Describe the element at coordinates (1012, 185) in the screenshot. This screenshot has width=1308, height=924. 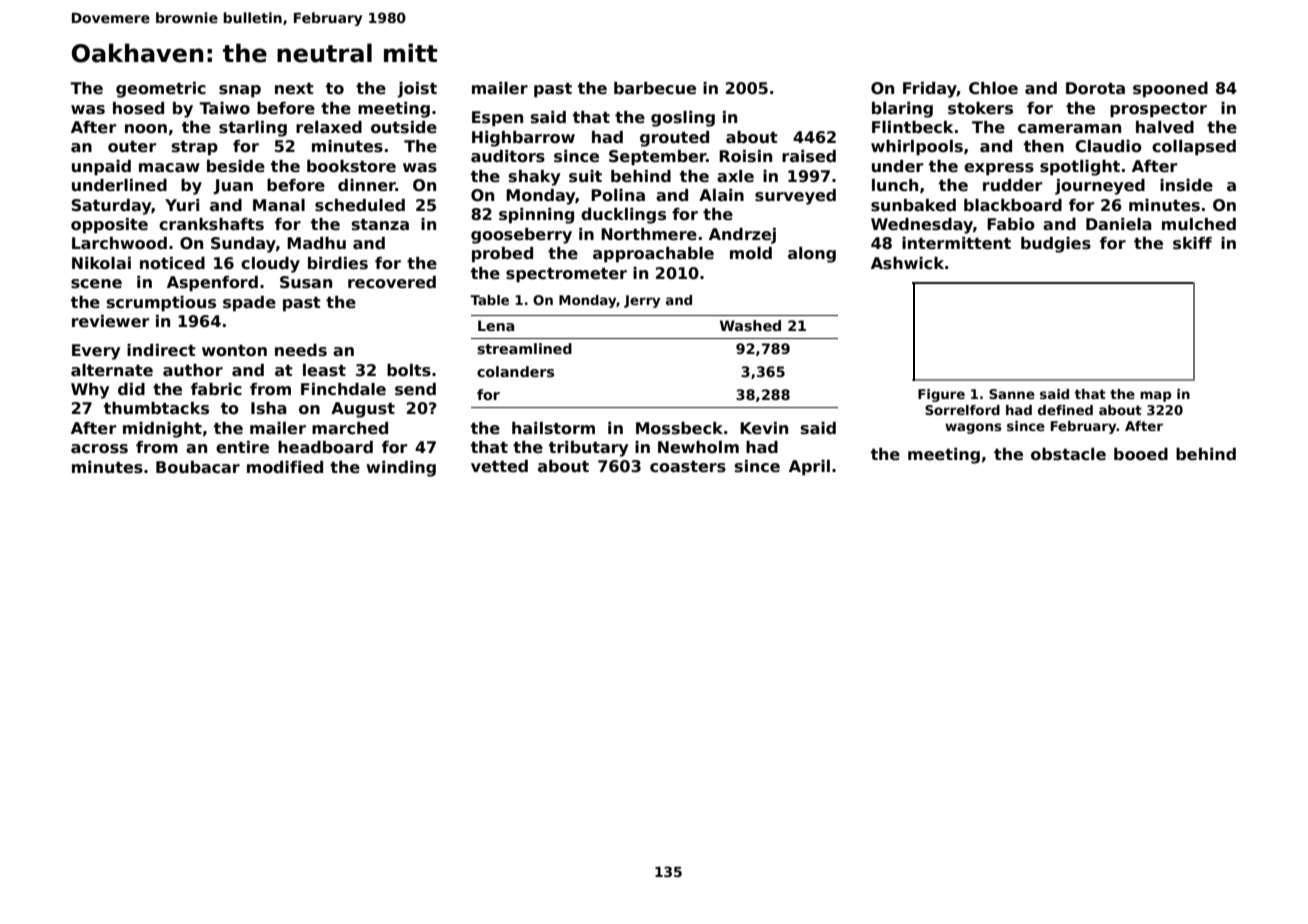
I see `rudder` at that location.
